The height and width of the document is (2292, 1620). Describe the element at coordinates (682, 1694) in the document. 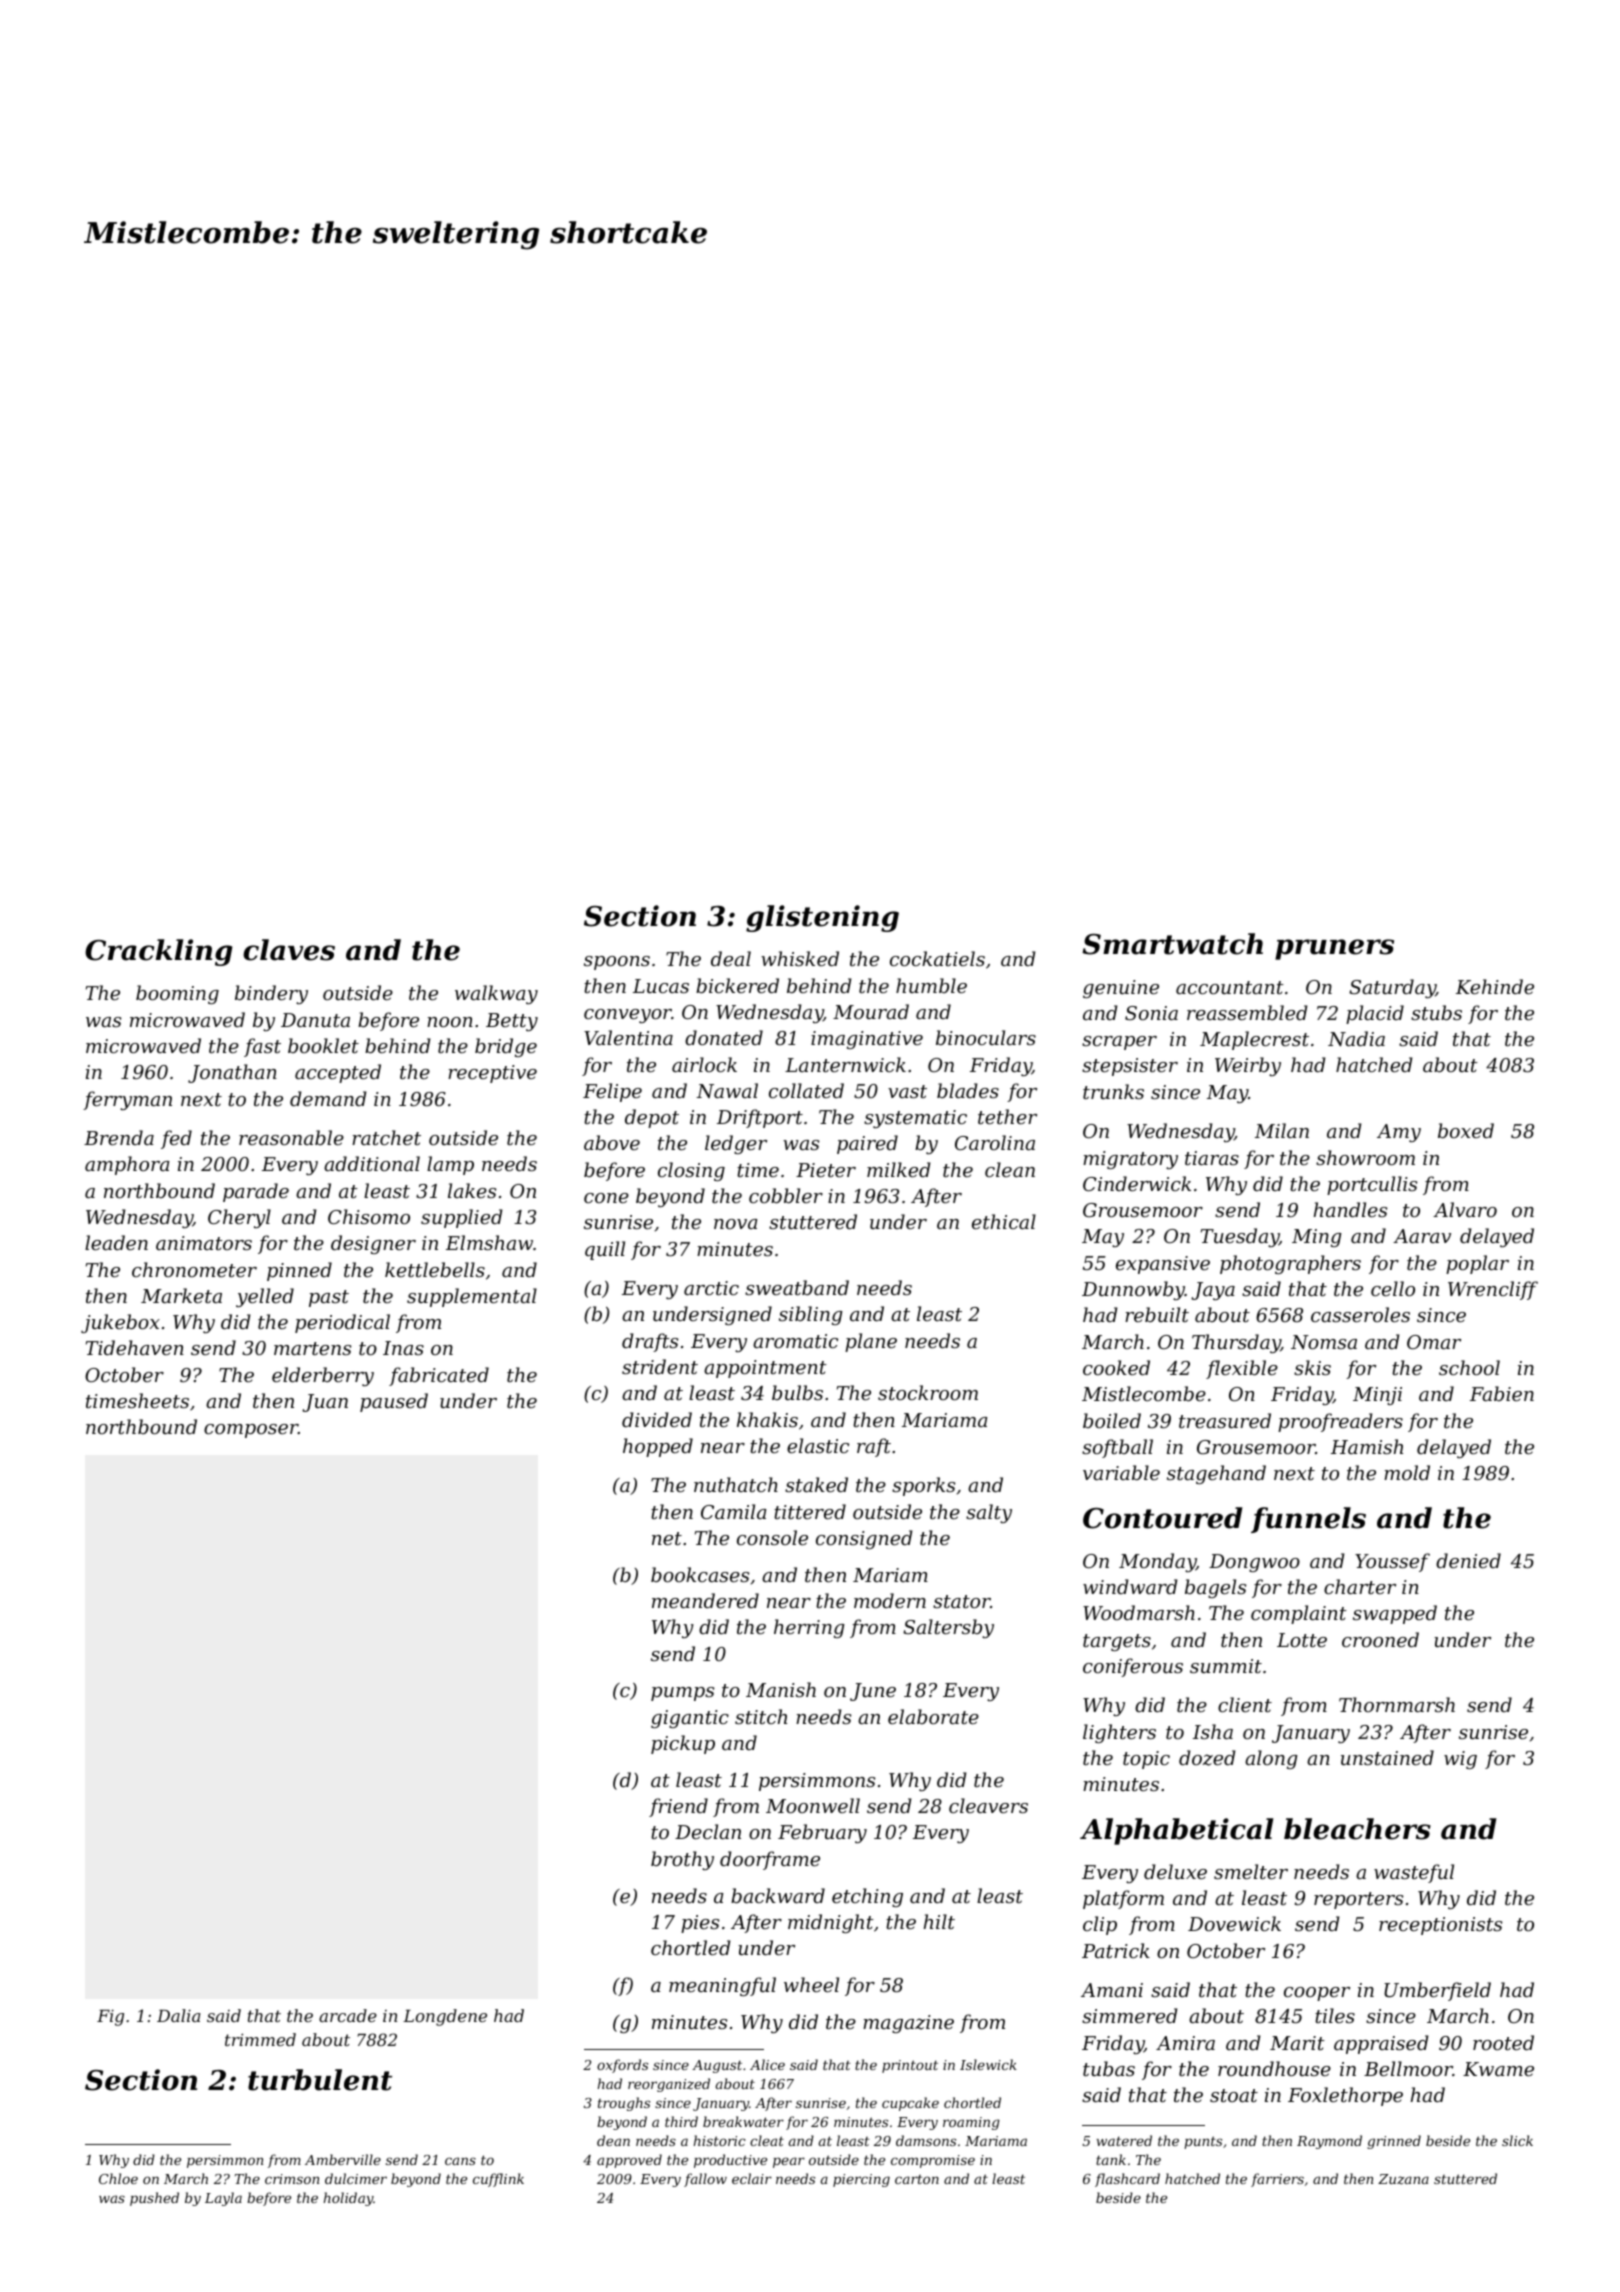

I see `pumps` at that location.
